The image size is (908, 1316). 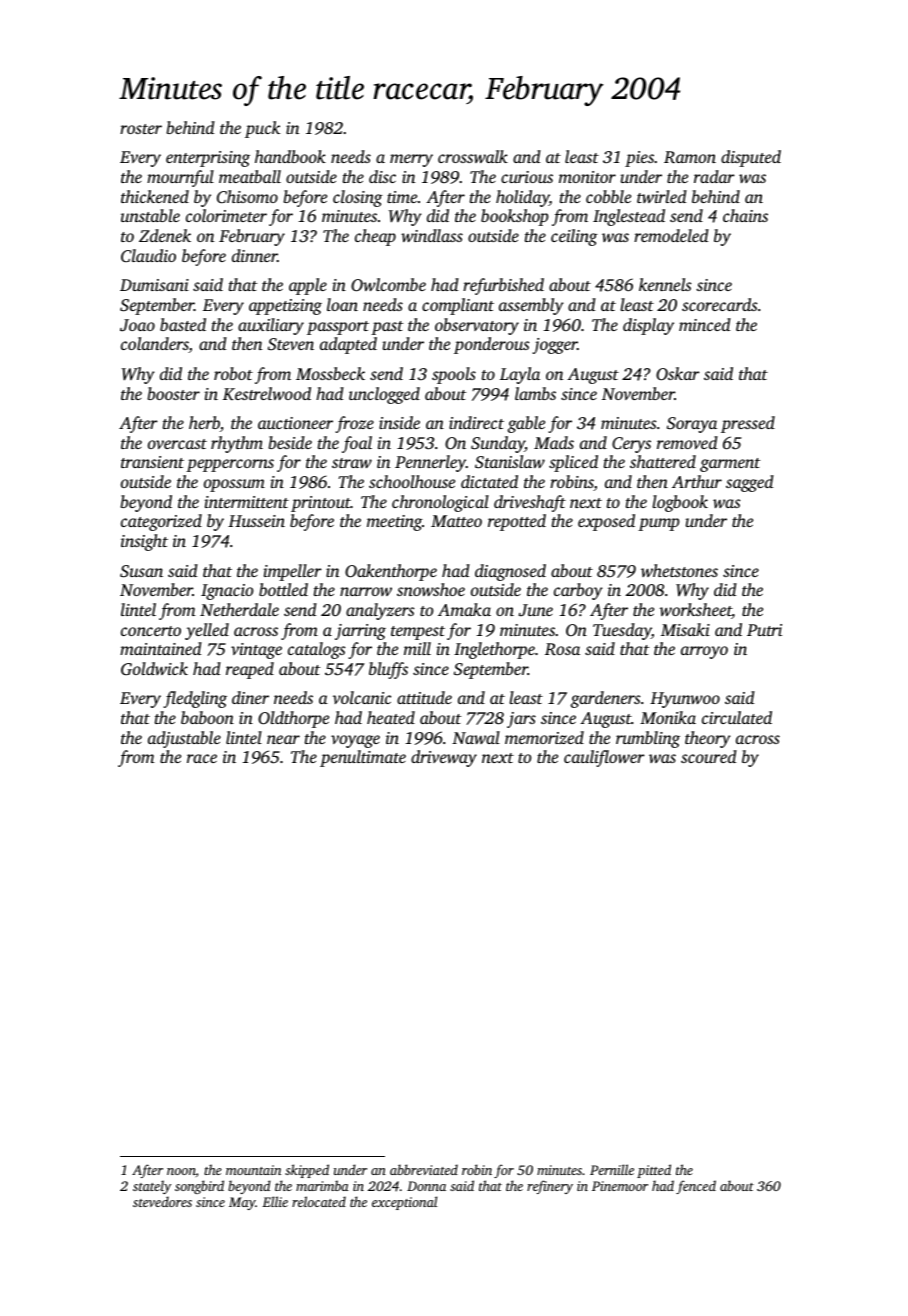 What do you see at coordinates (578, 591) in the screenshot?
I see `carboy` at bounding box center [578, 591].
